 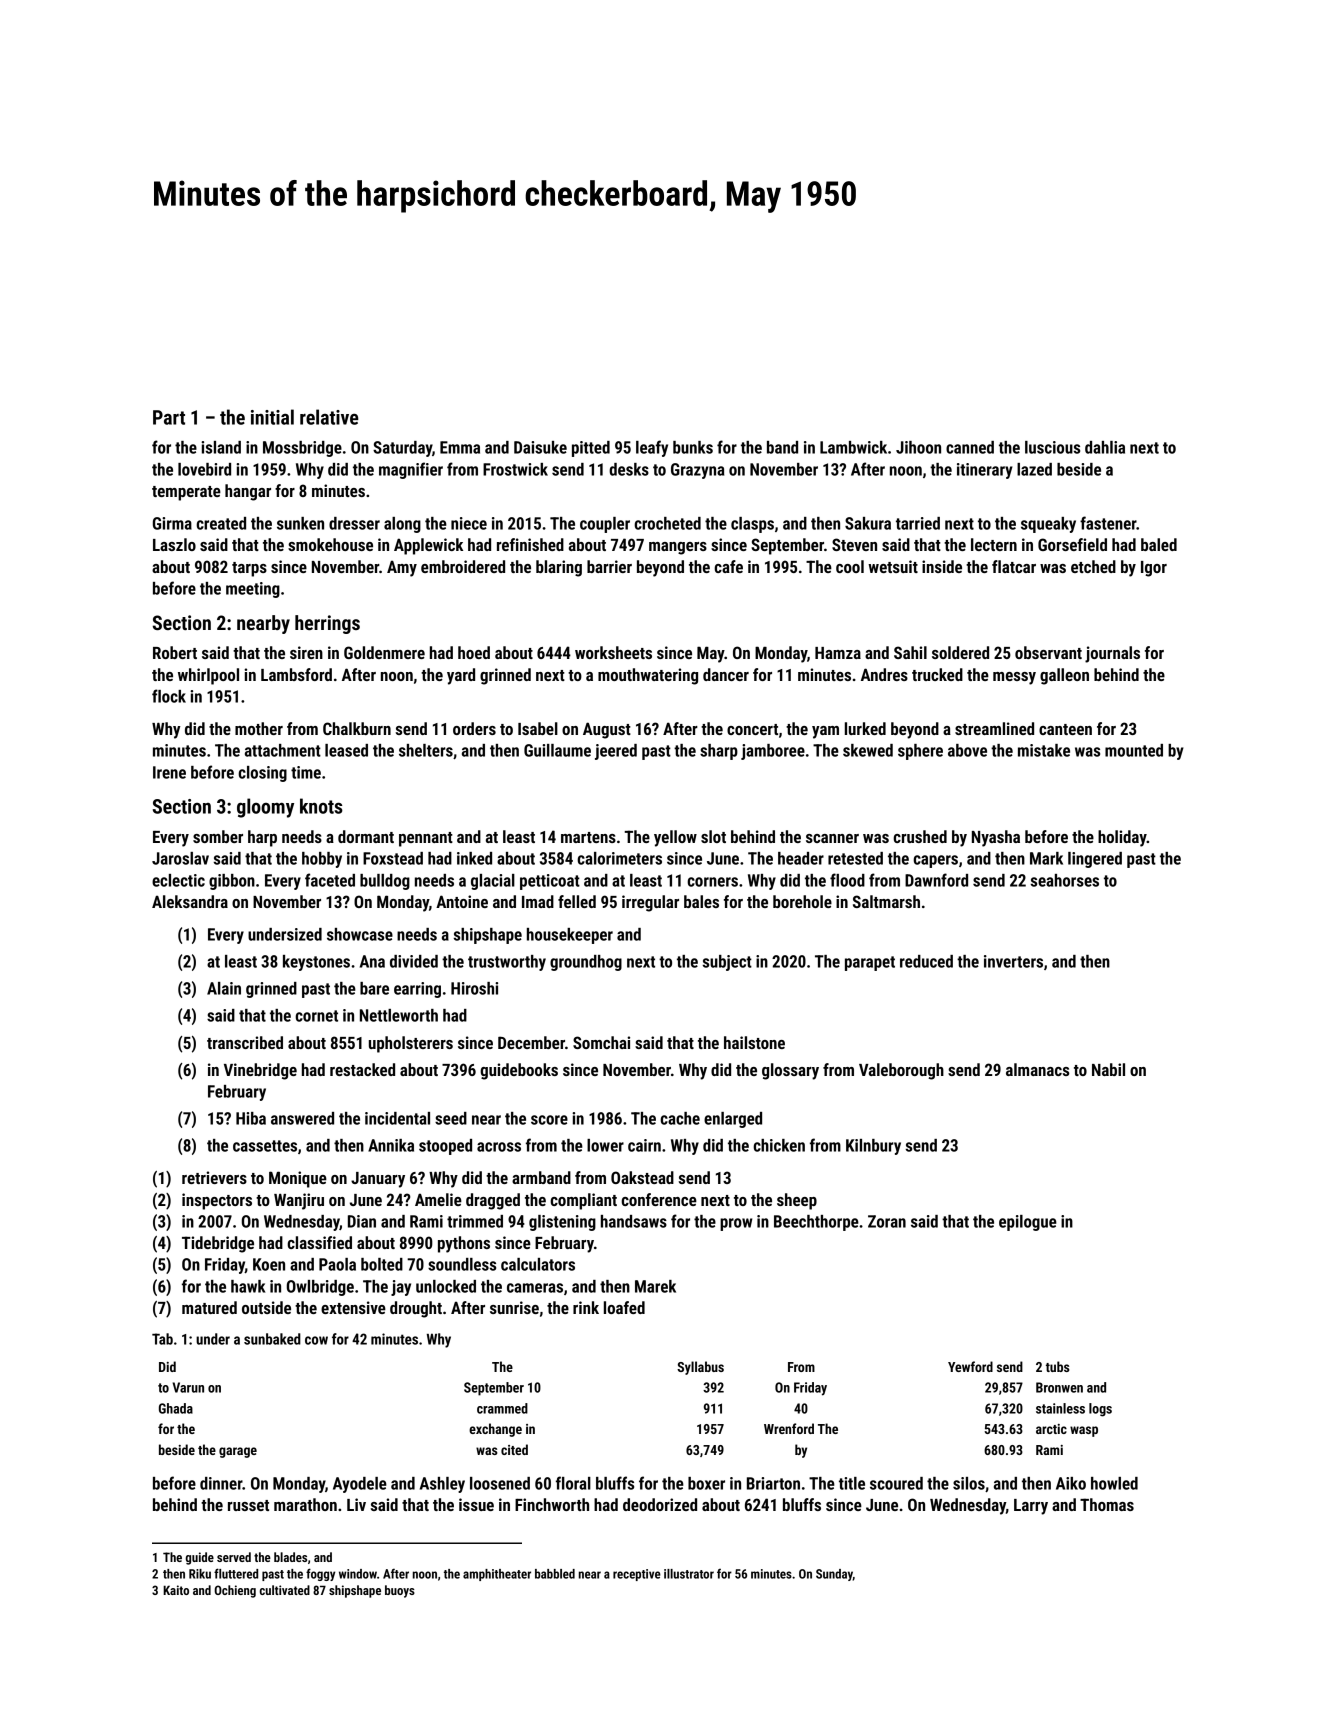 What do you see at coordinates (853, 447) in the screenshot?
I see `Lambwick` at bounding box center [853, 447].
